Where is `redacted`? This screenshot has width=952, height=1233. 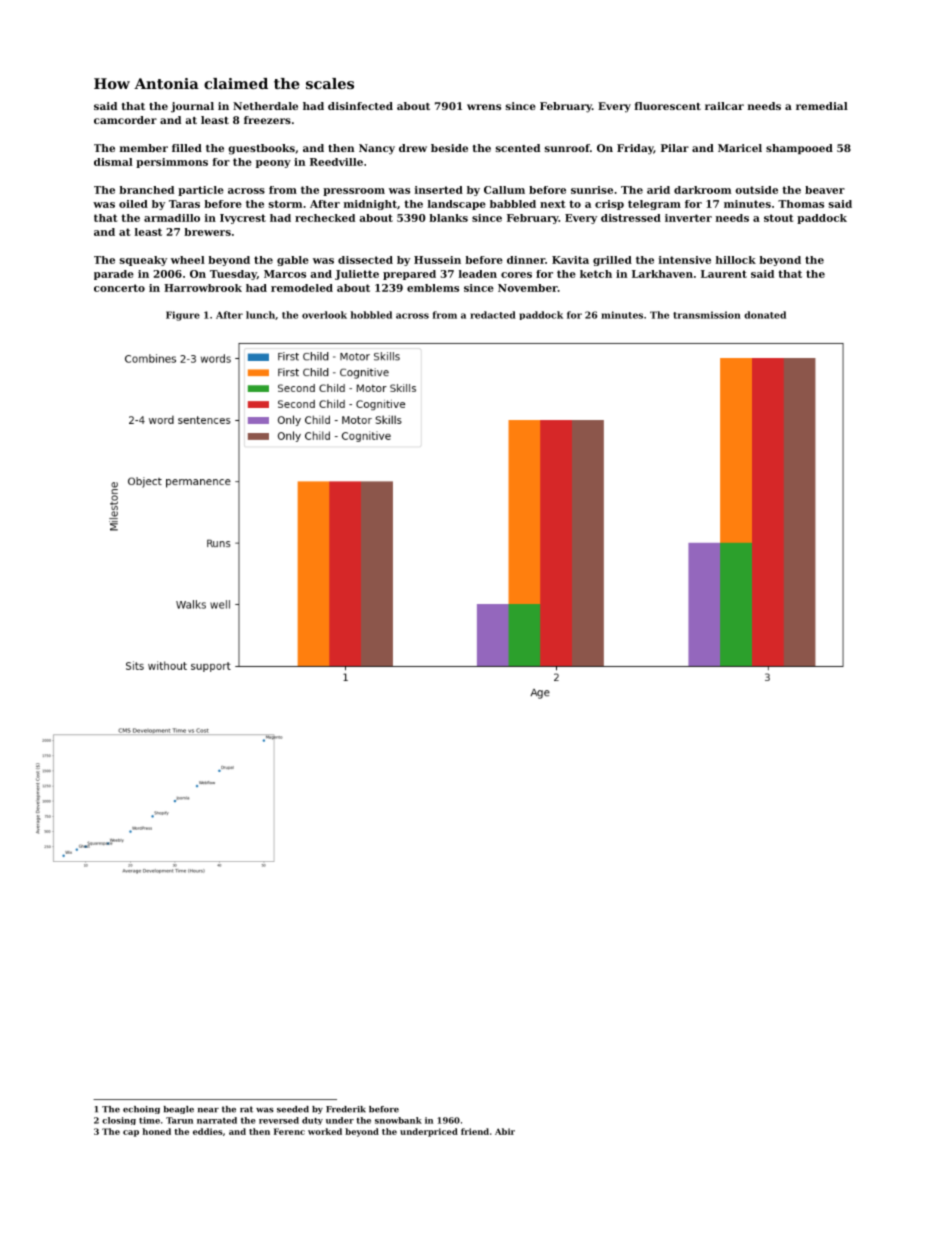
redacted is located at coordinates (493, 315).
